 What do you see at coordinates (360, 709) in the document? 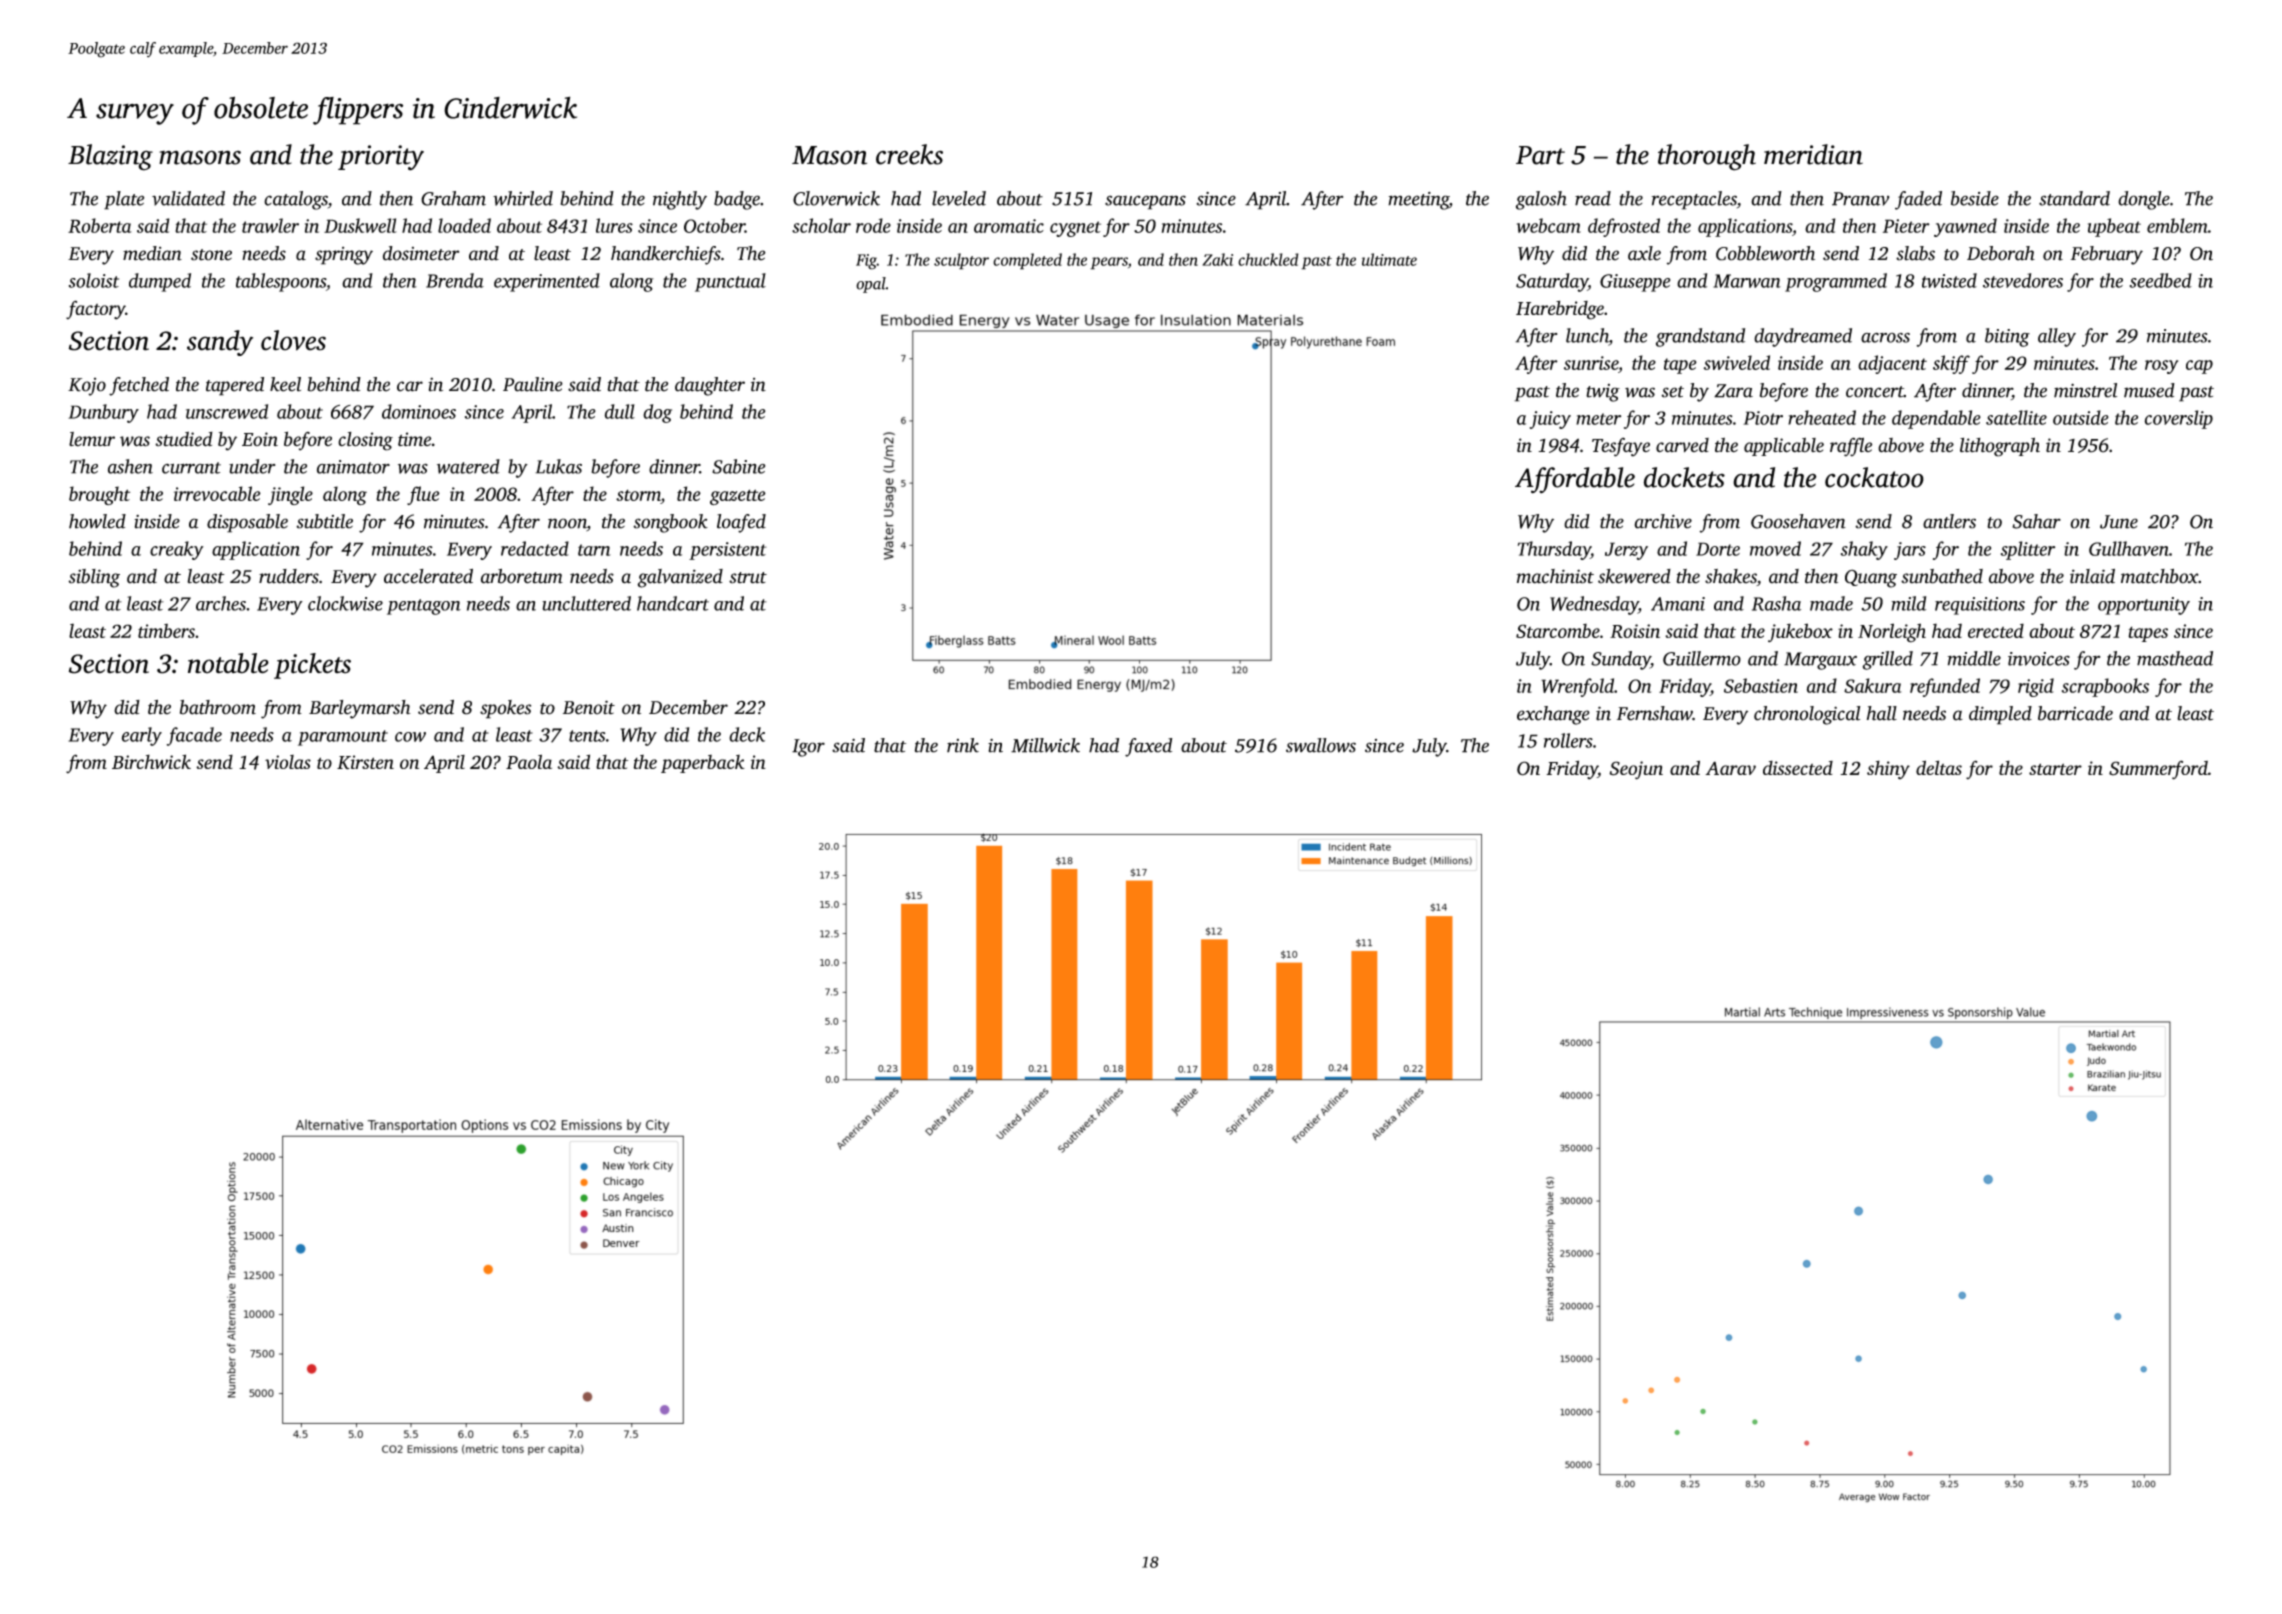
I see `Barleymarsh` at bounding box center [360, 709].
